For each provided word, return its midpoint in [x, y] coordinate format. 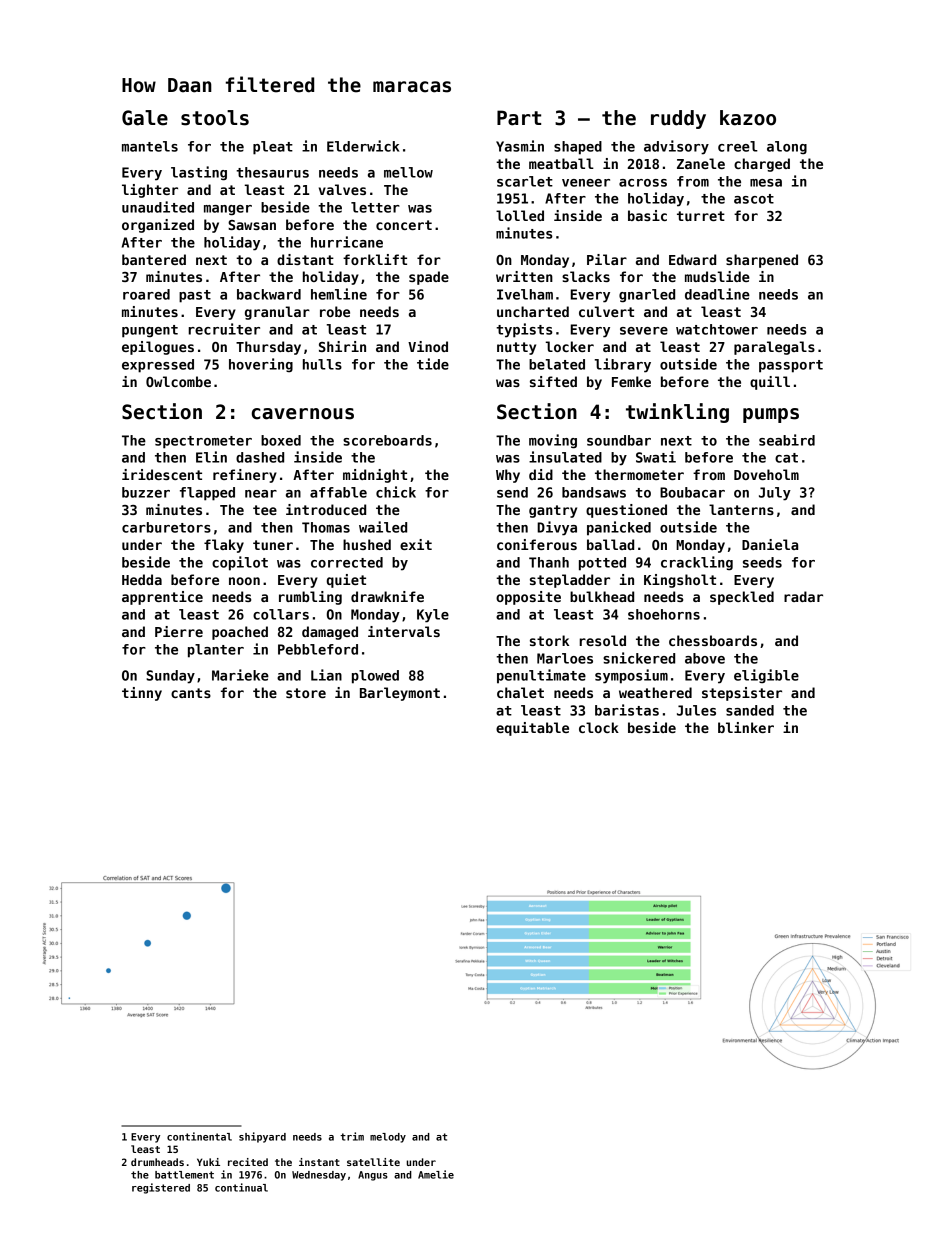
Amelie [436, 1174]
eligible [766, 676]
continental [199, 1136]
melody [388, 1138]
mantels [150, 146]
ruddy [678, 119]
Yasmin [520, 146]
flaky [224, 546]
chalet [520, 692]
